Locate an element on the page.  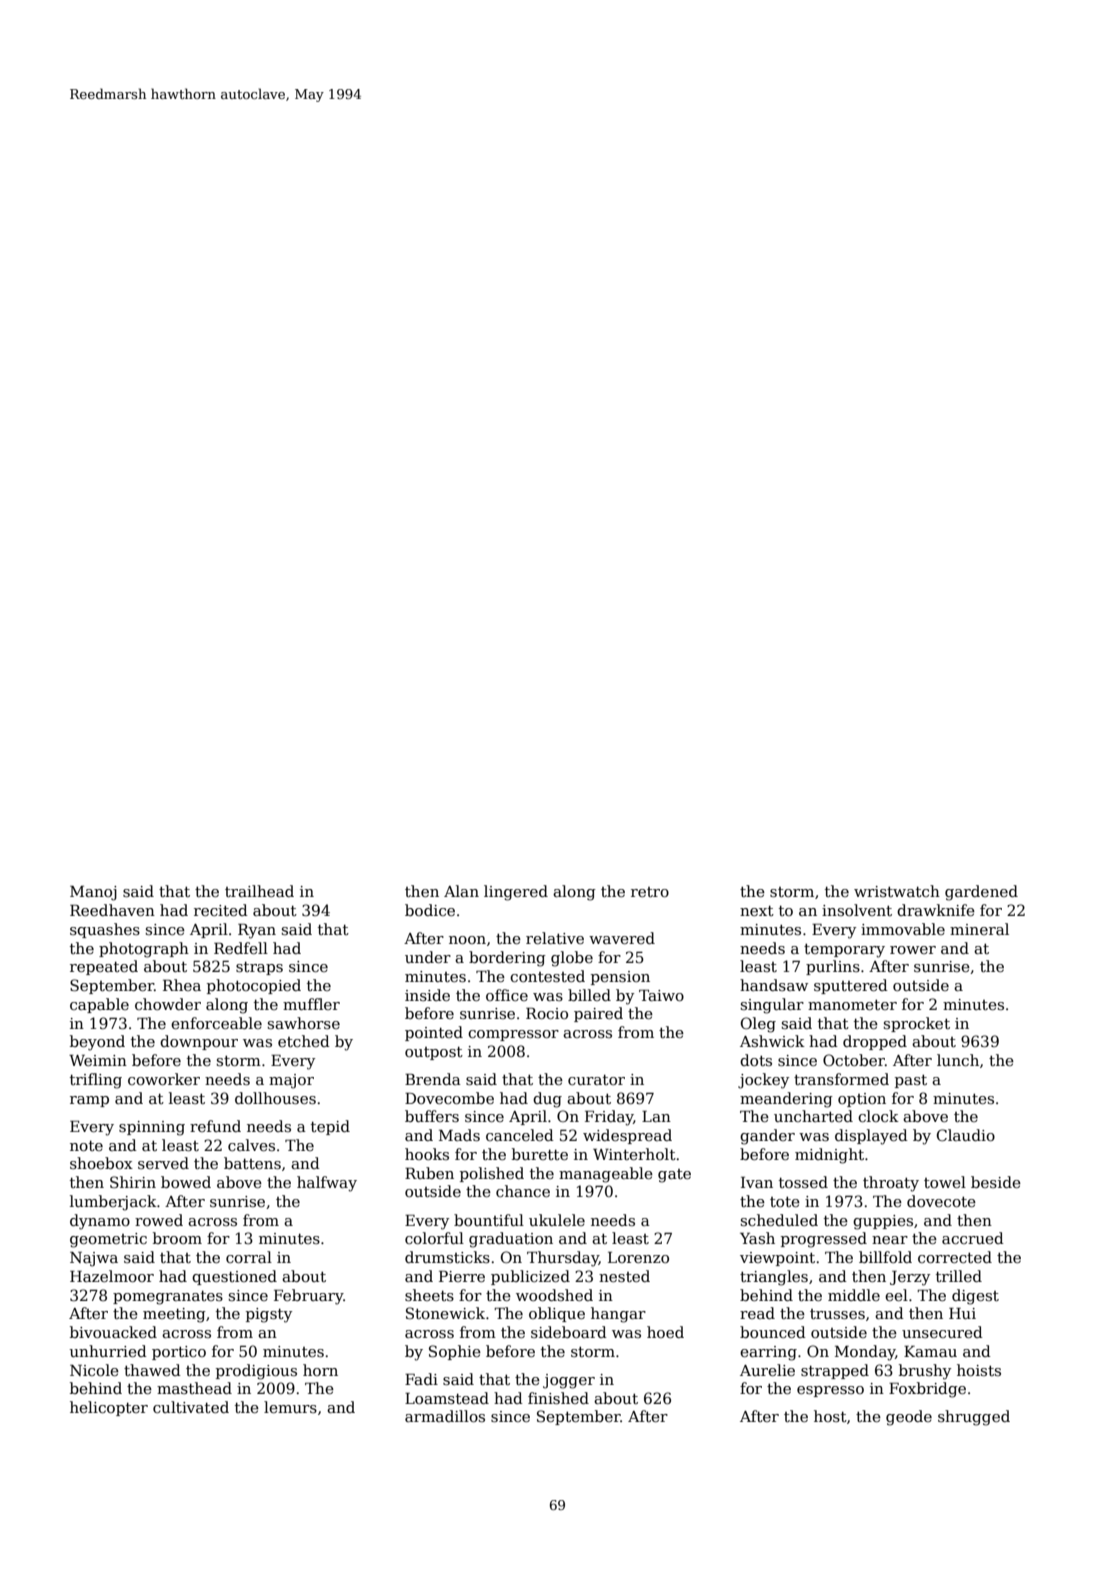
cultivated is located at coordinates (191, 1407).
